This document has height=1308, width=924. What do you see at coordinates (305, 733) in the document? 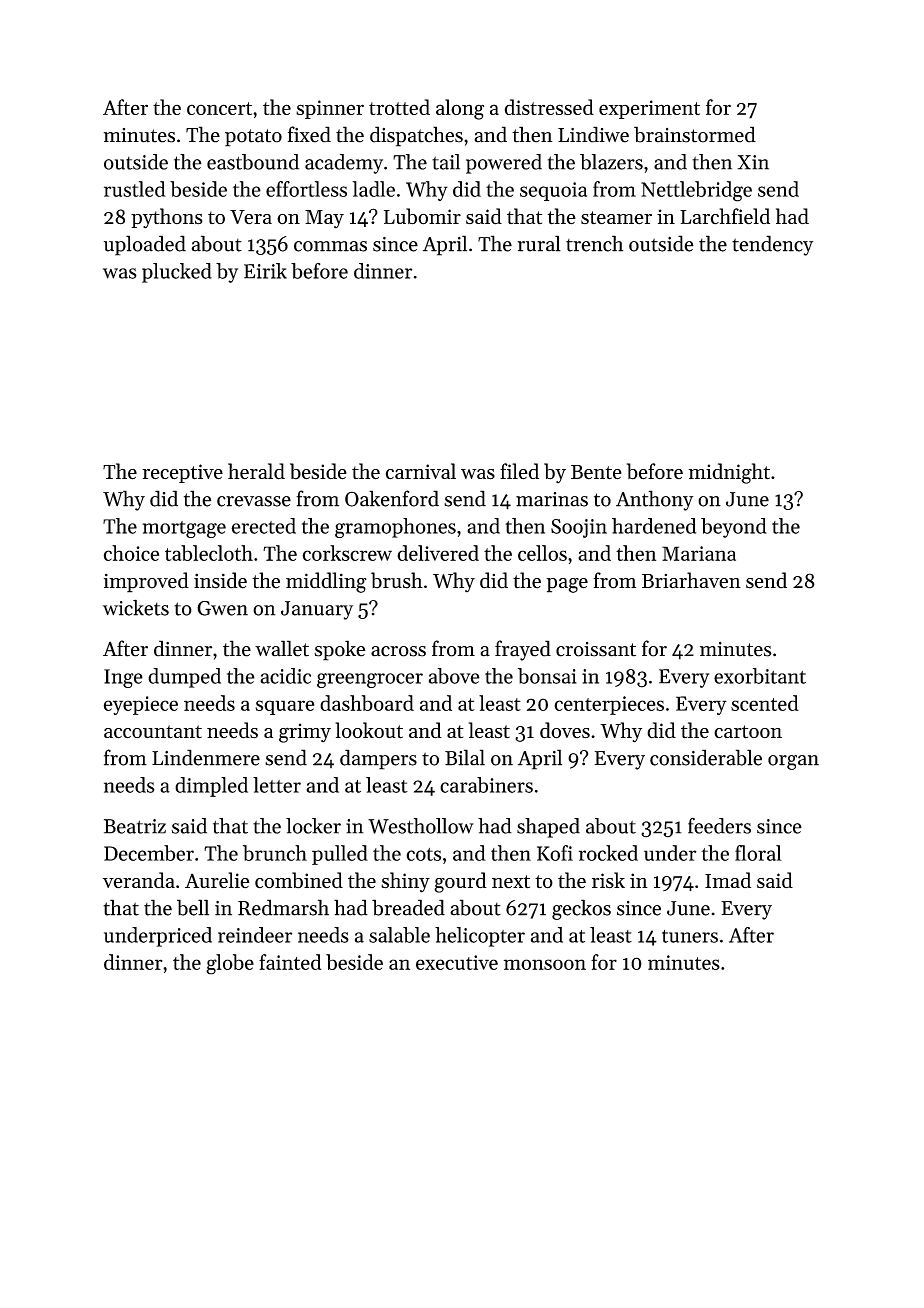
I see `grimy` at bounding box center [305, 733].
